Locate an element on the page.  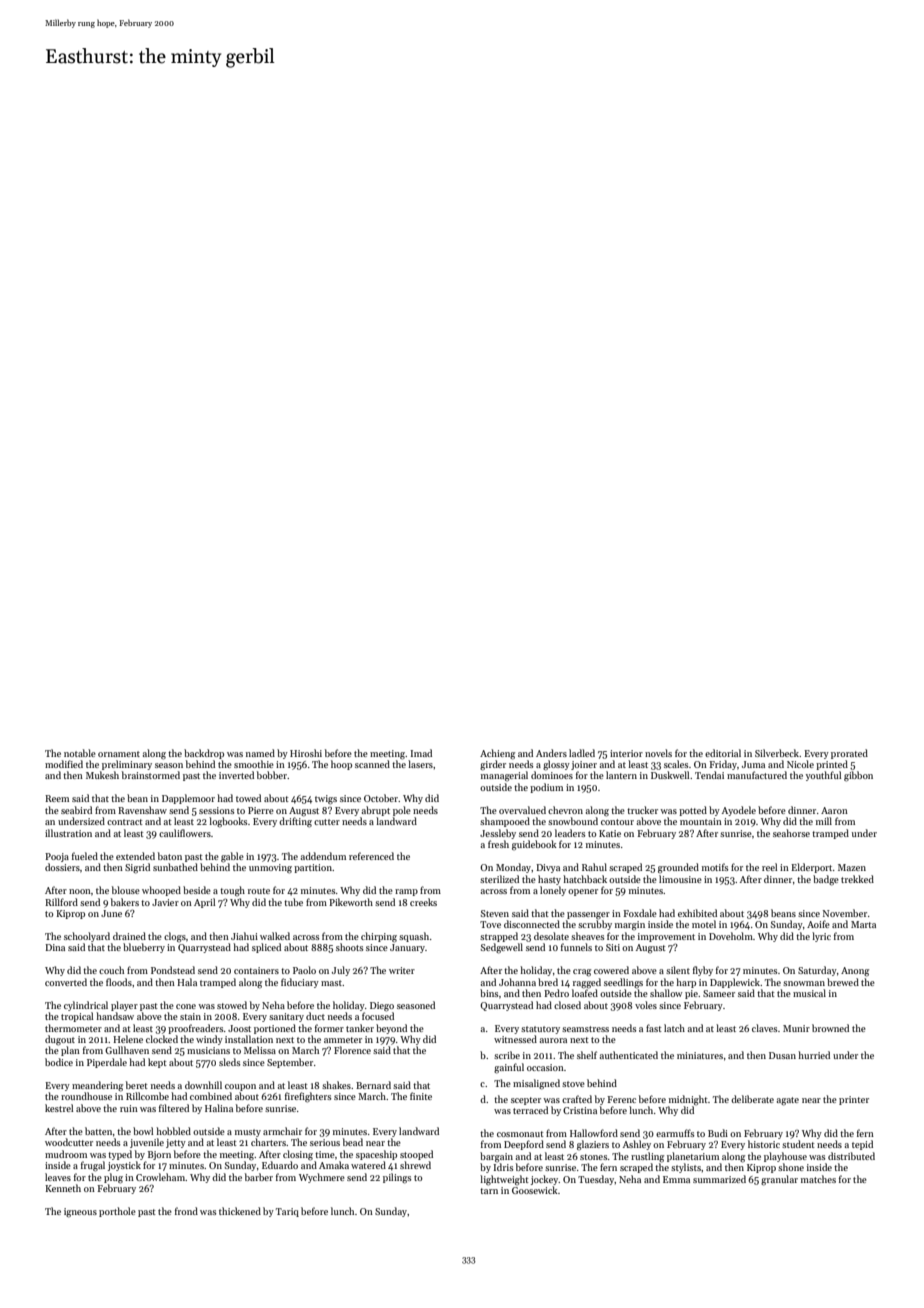
Mukesh is located at coordinates (102, 775).
